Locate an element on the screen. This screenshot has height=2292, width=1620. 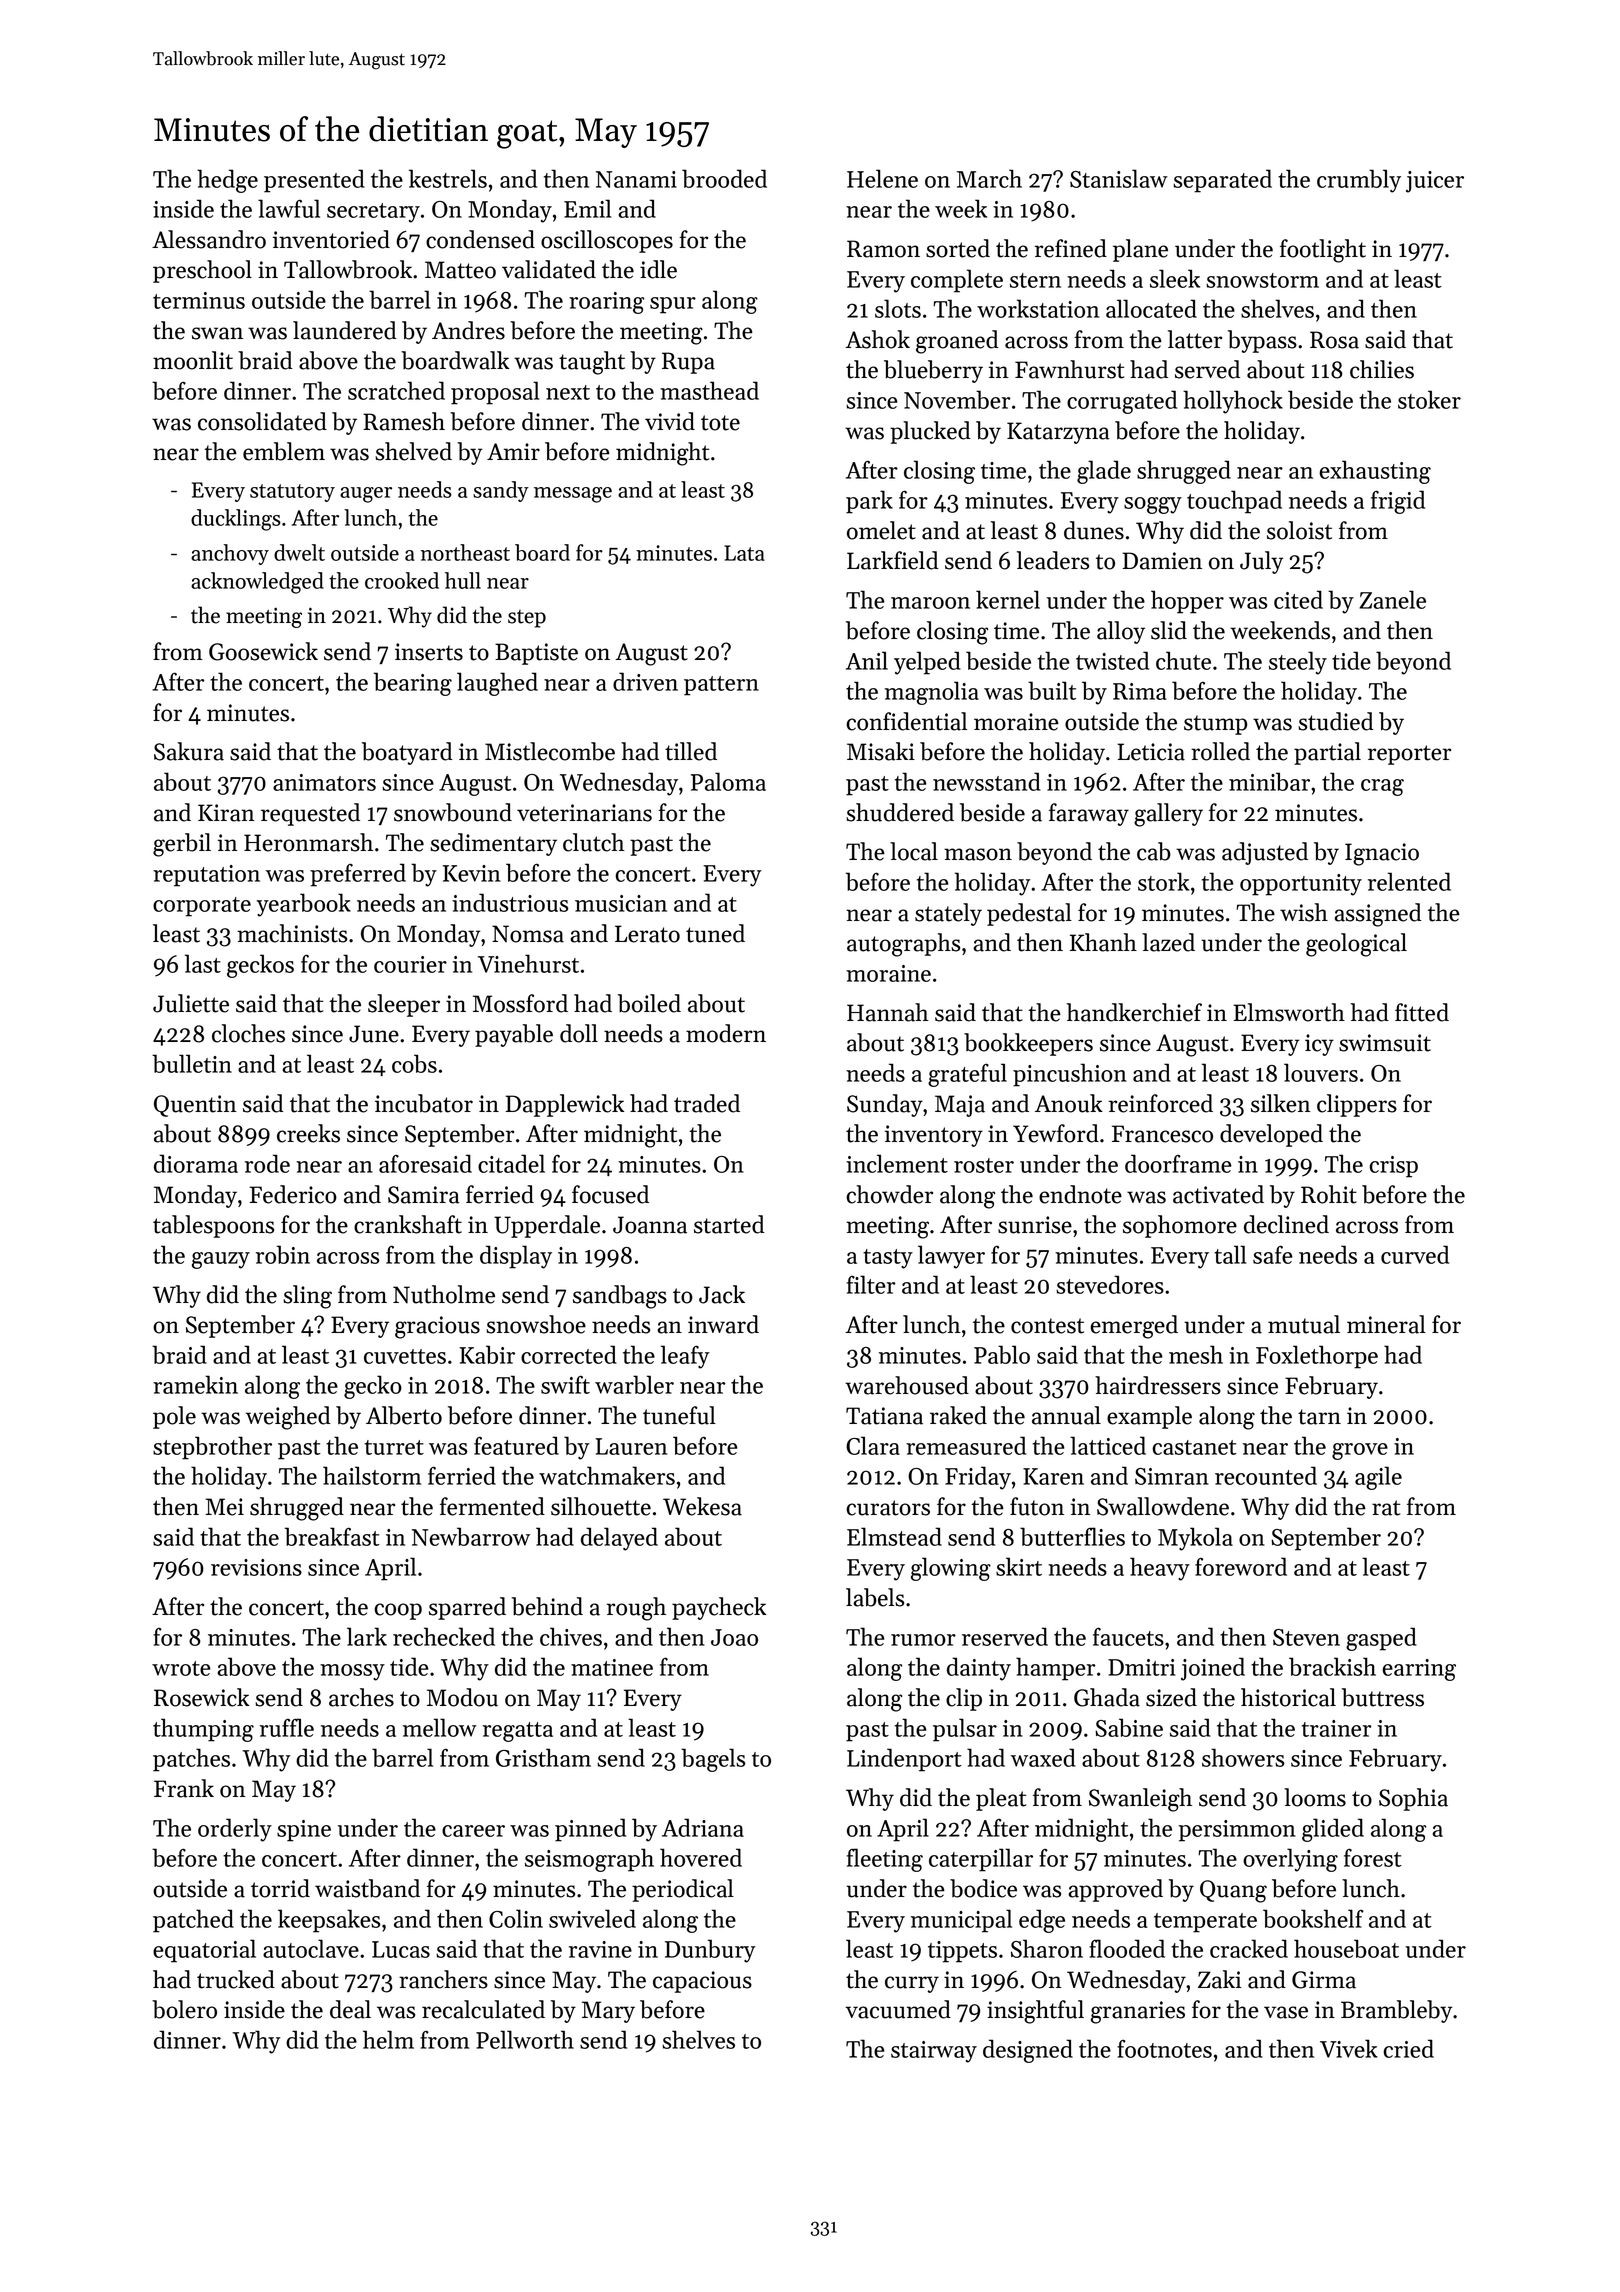
Hannah is located at coordinates (888, 1012).
